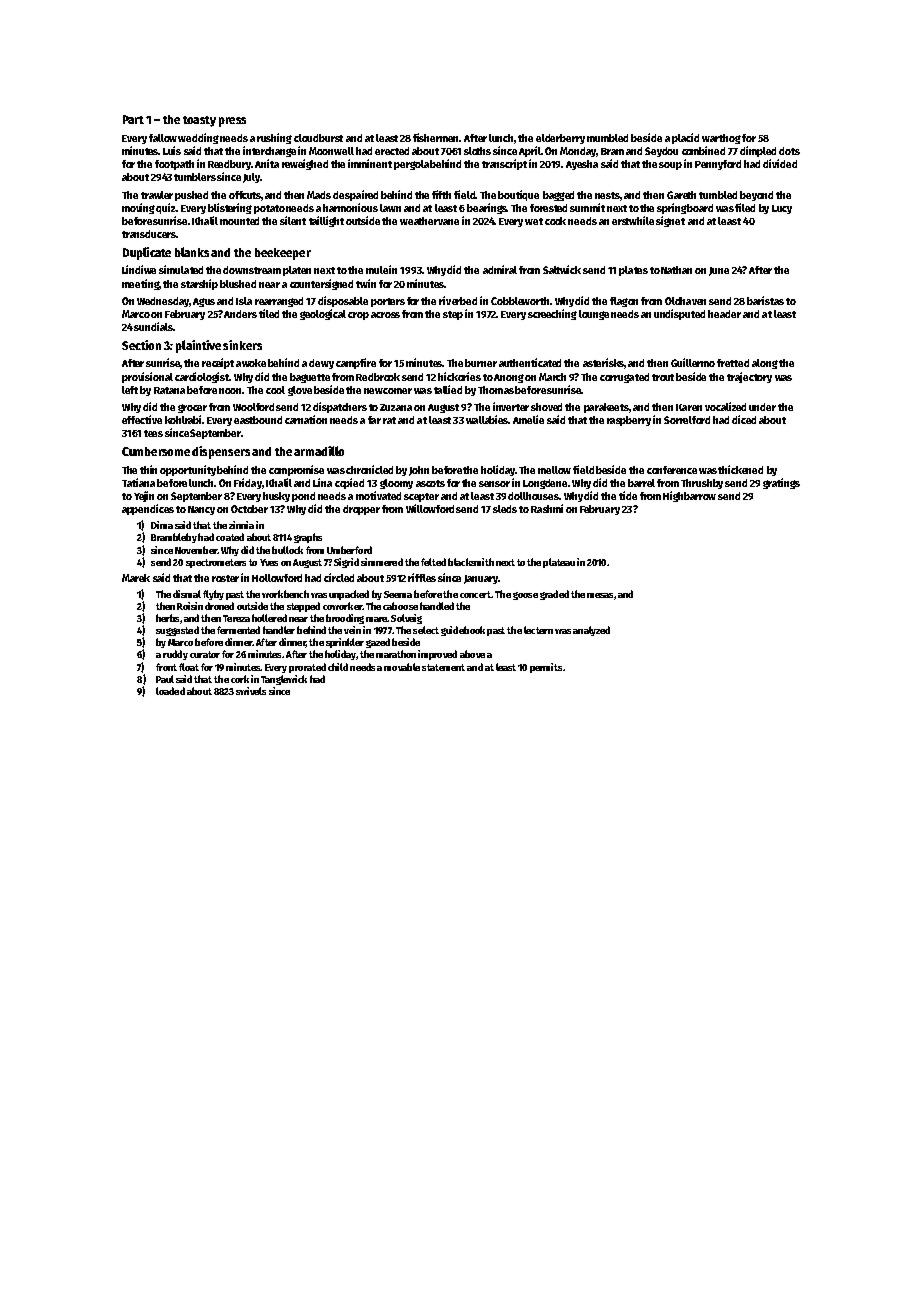 The image size is (924, 1308). Describe the element at coordinates (165, 679) in the screenshot. I see `Paul` at that location.
